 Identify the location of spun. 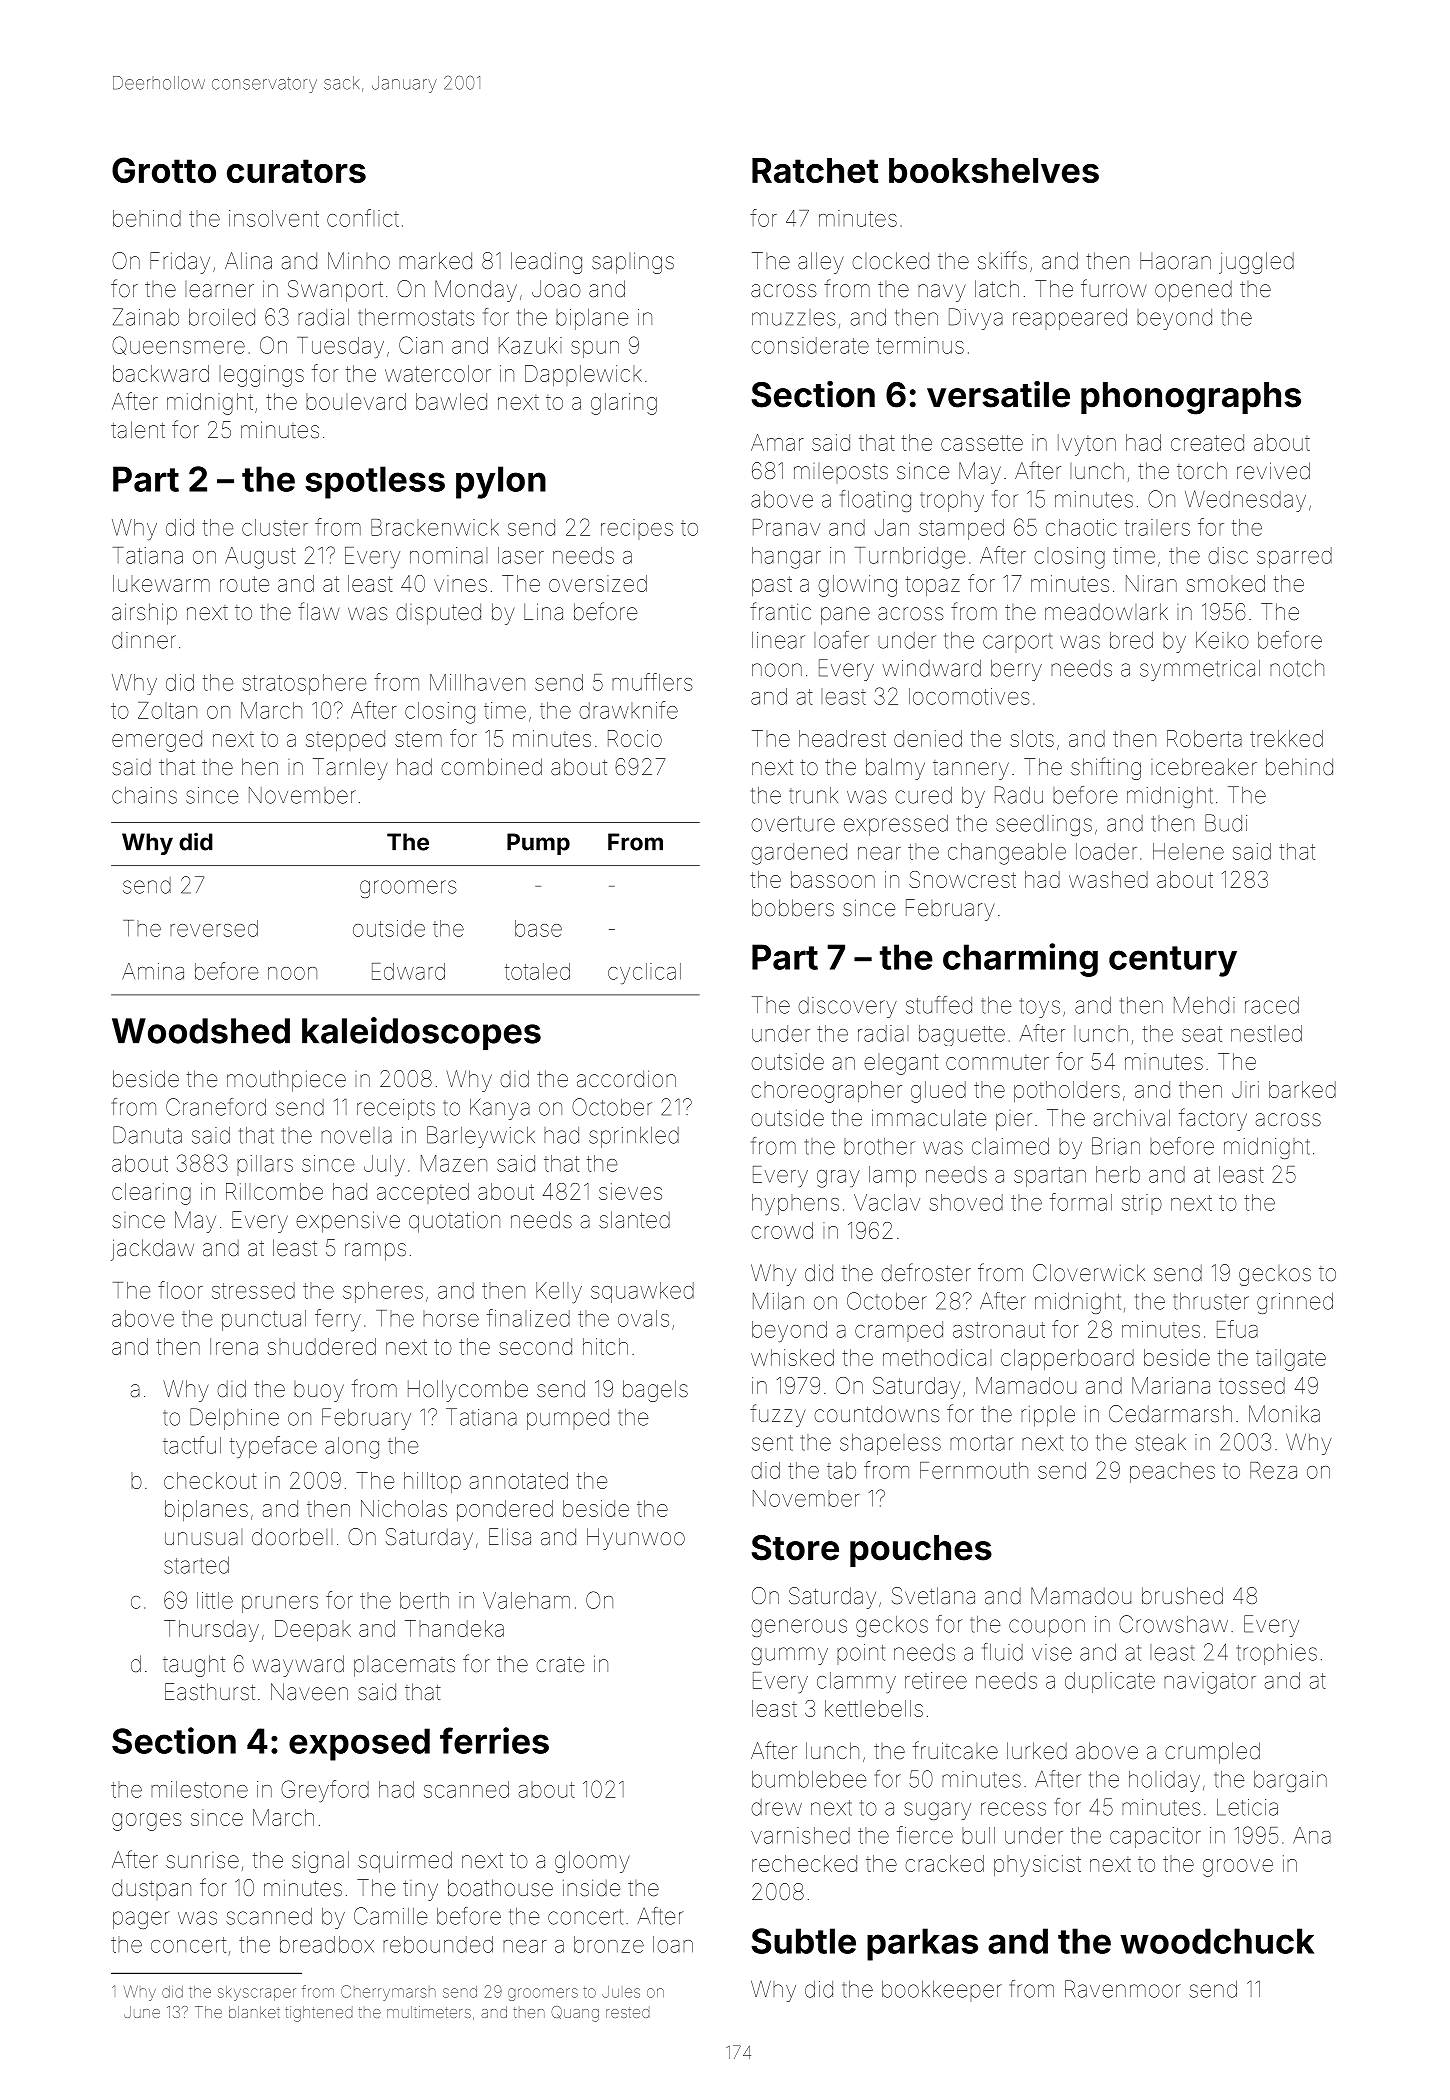
(595, 349).
